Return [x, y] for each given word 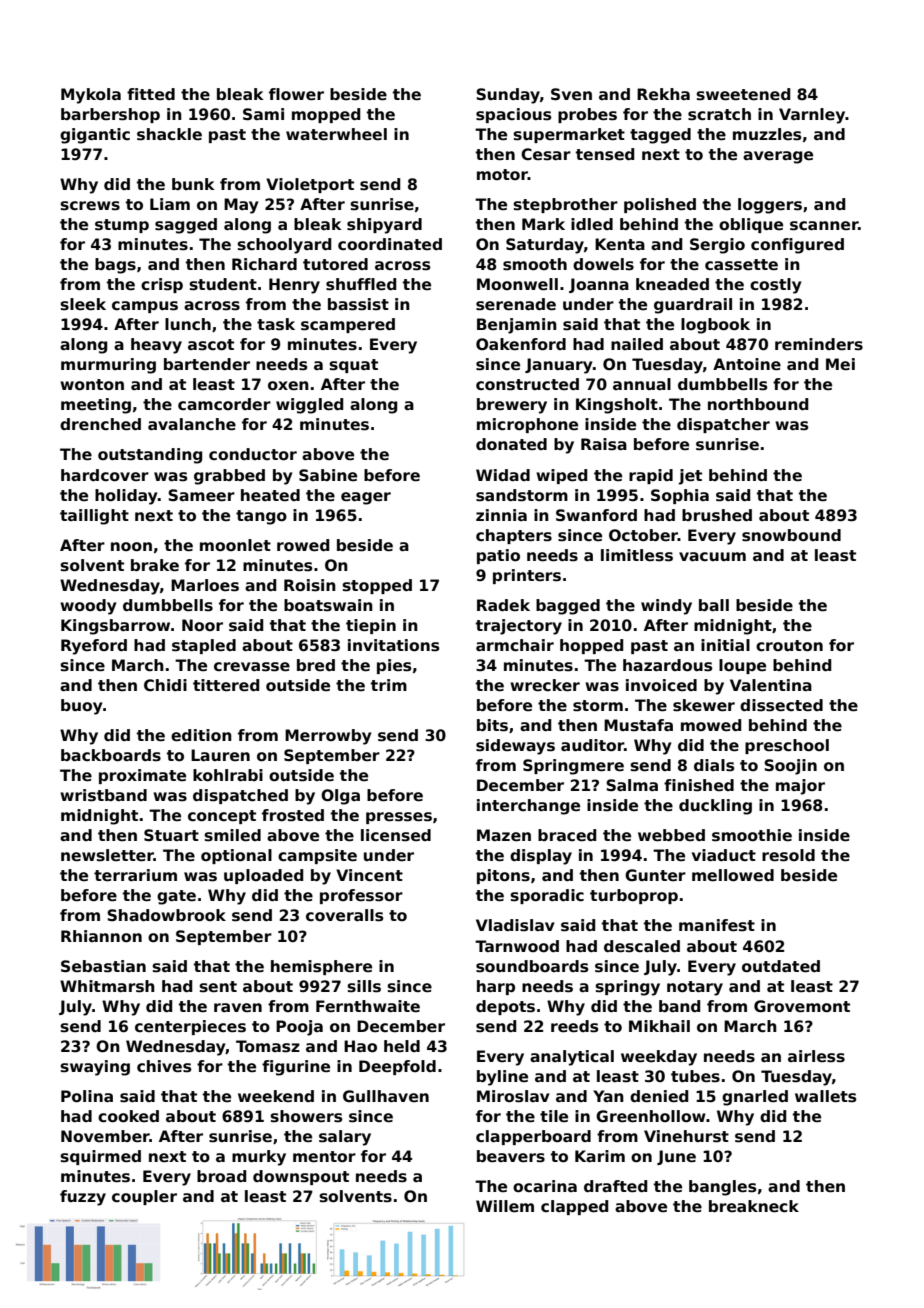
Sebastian [103, 966]
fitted [151, 94]
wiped [561, 476]
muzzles [767, 134]
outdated [781, 966]
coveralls [344, 915]
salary [345, 1138]
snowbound [791, 535]
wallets [825, 1096]
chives [164, 1066]
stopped [377, 586]
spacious [513, 115]
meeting [96, 406]
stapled [204, 646]
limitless [637, 555]
